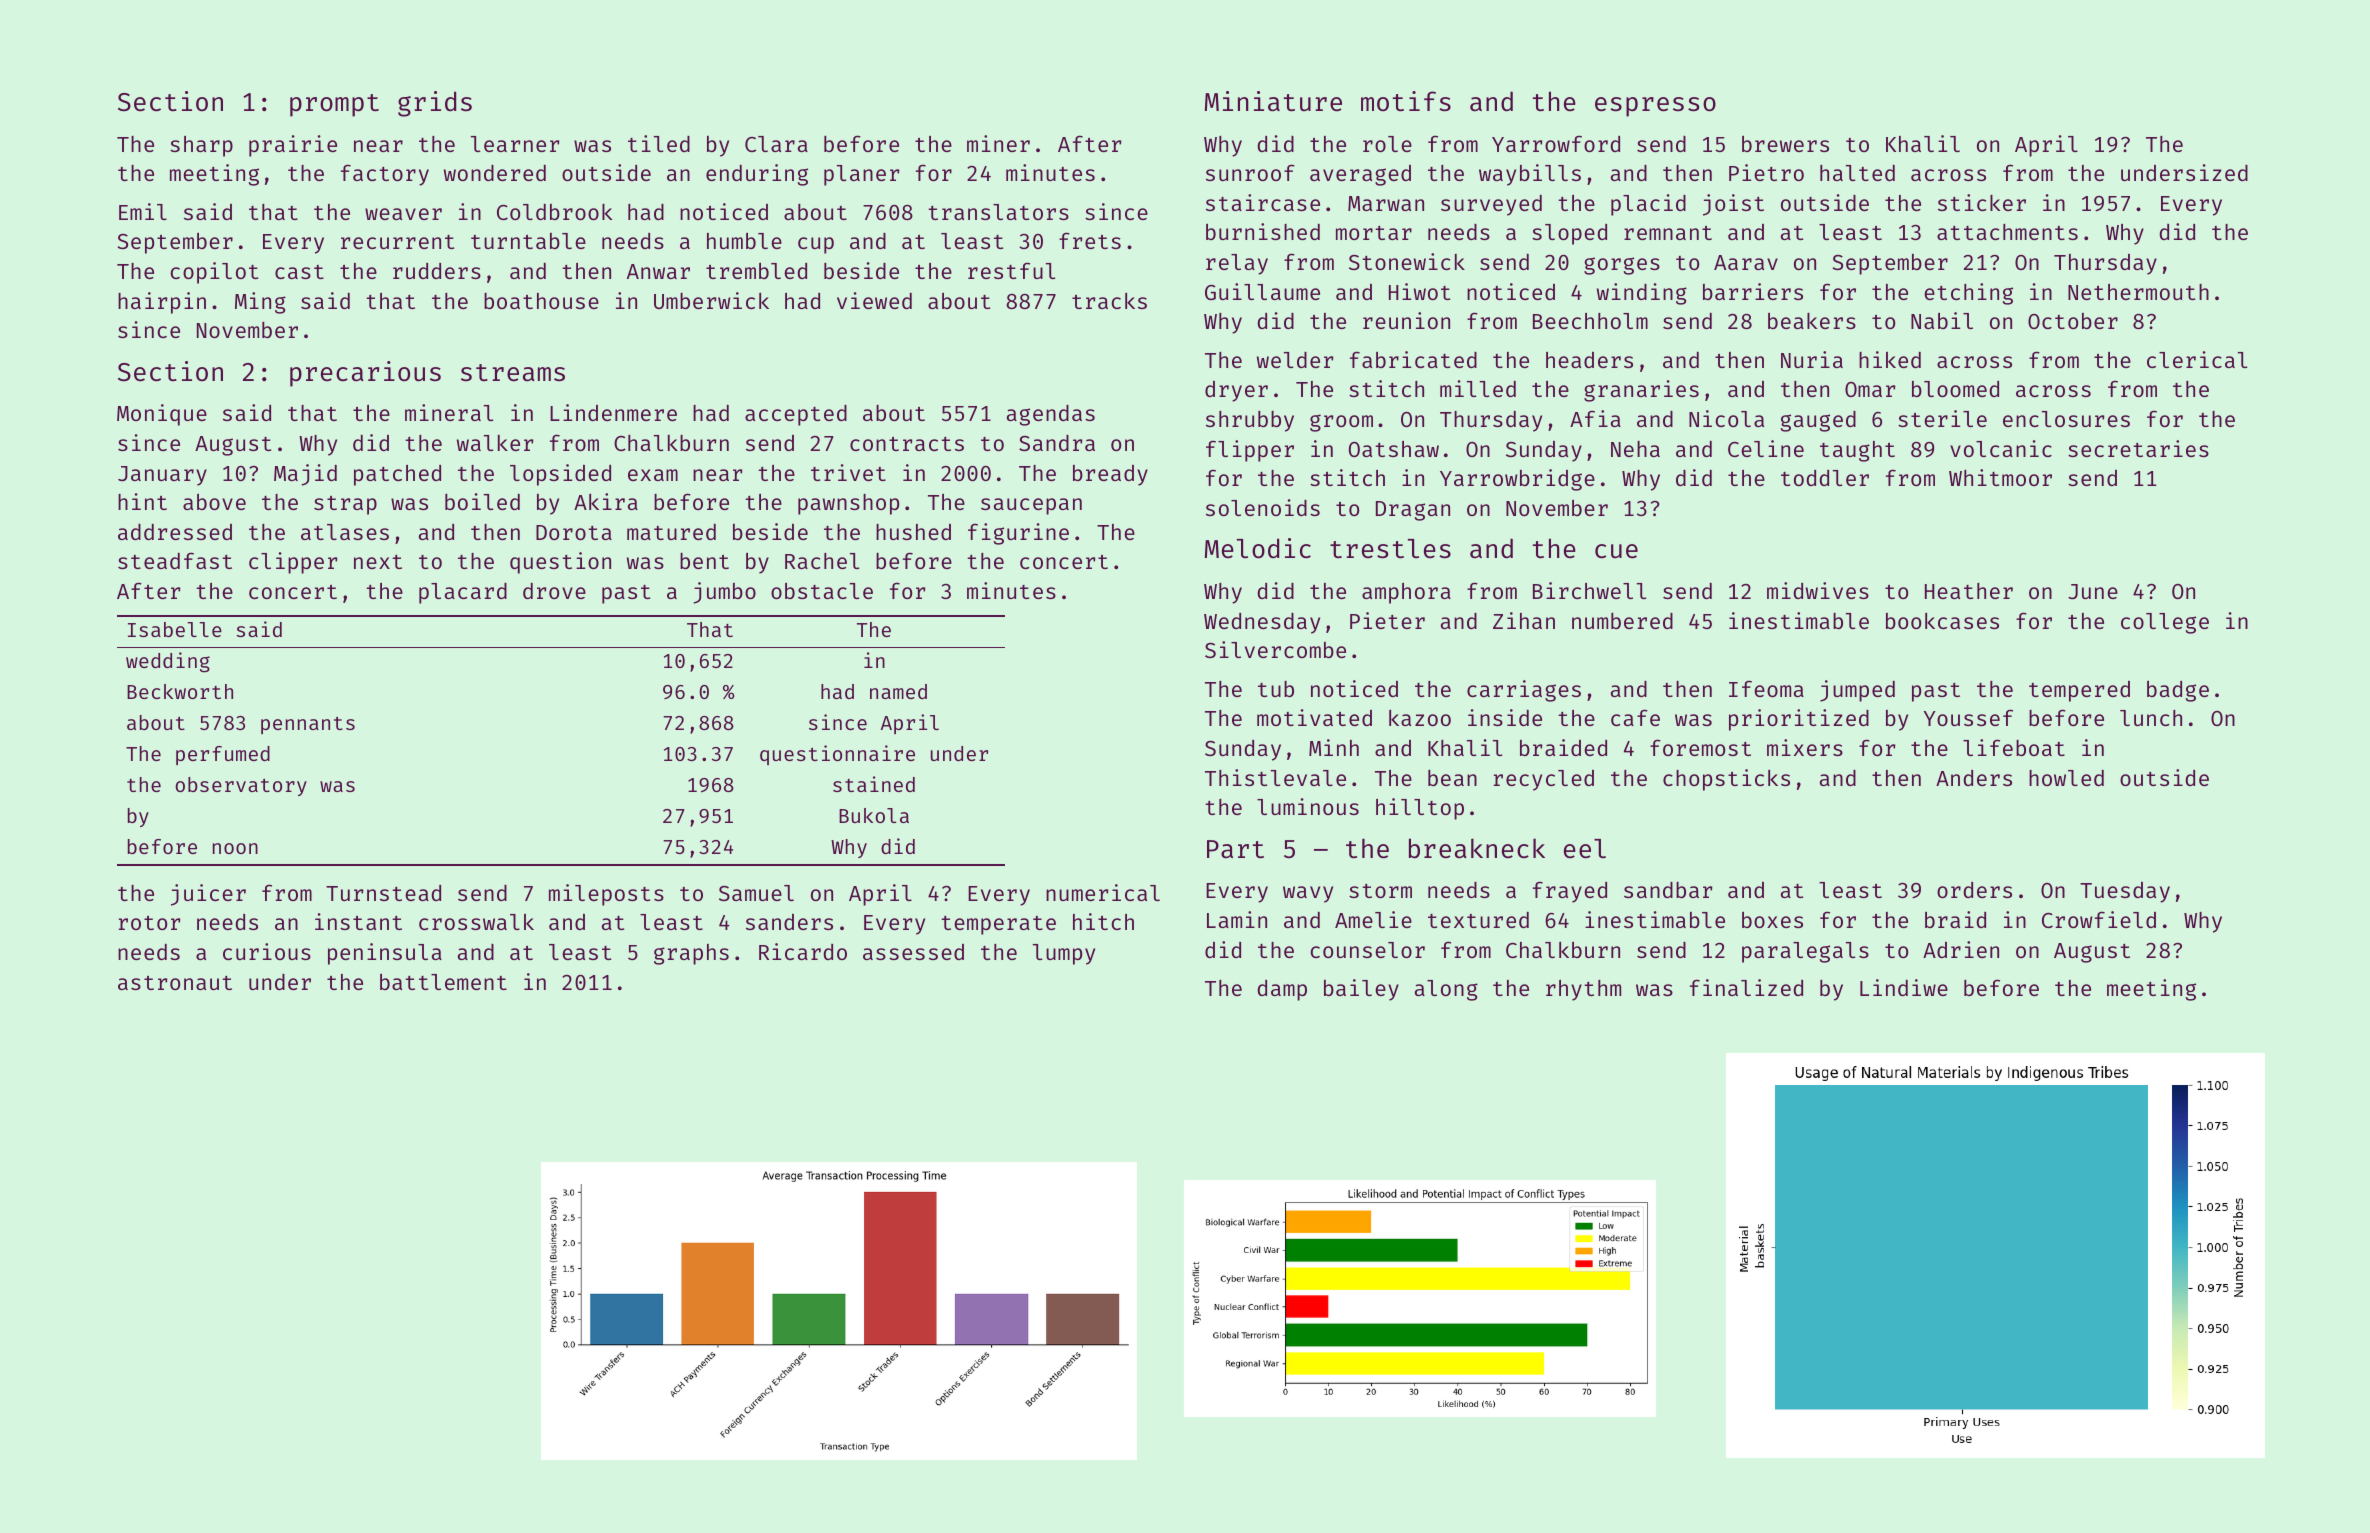  Describe the element at coordinates (308, 725) in the page. I see `pennants` at that location.
